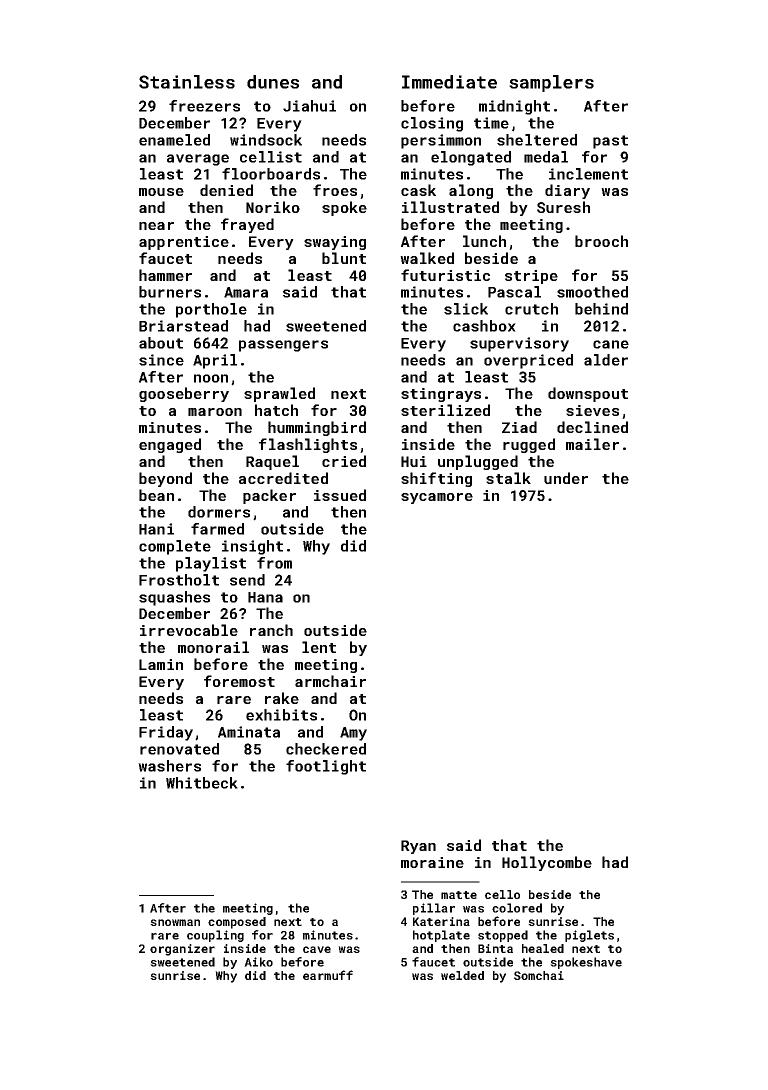 The image size is (768, 1090). Describe the element at coordinates (528, 361) in the page. I see `overpriced` at that location.
